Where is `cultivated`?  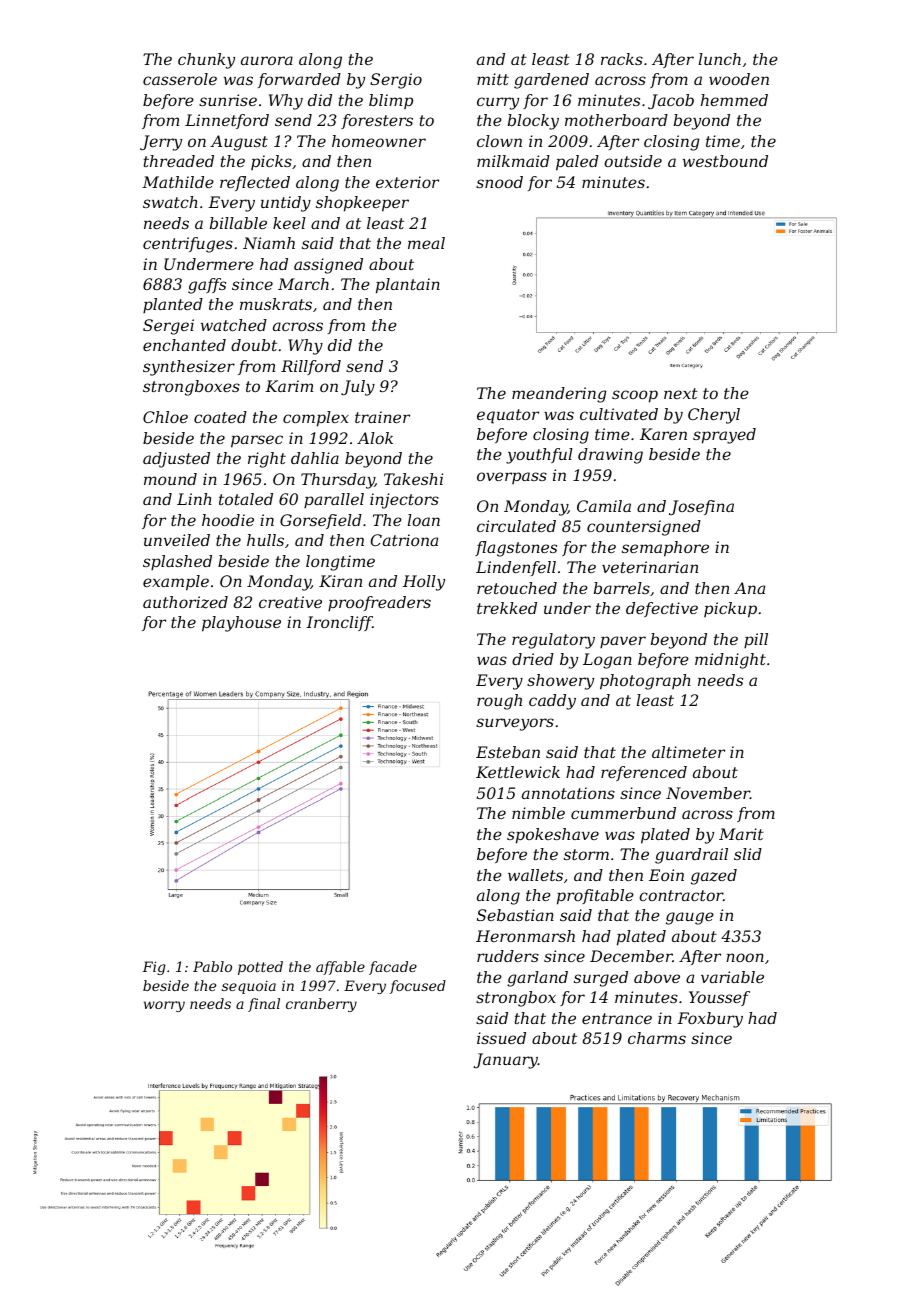 cultivated is located at coordinates (619, 414).
